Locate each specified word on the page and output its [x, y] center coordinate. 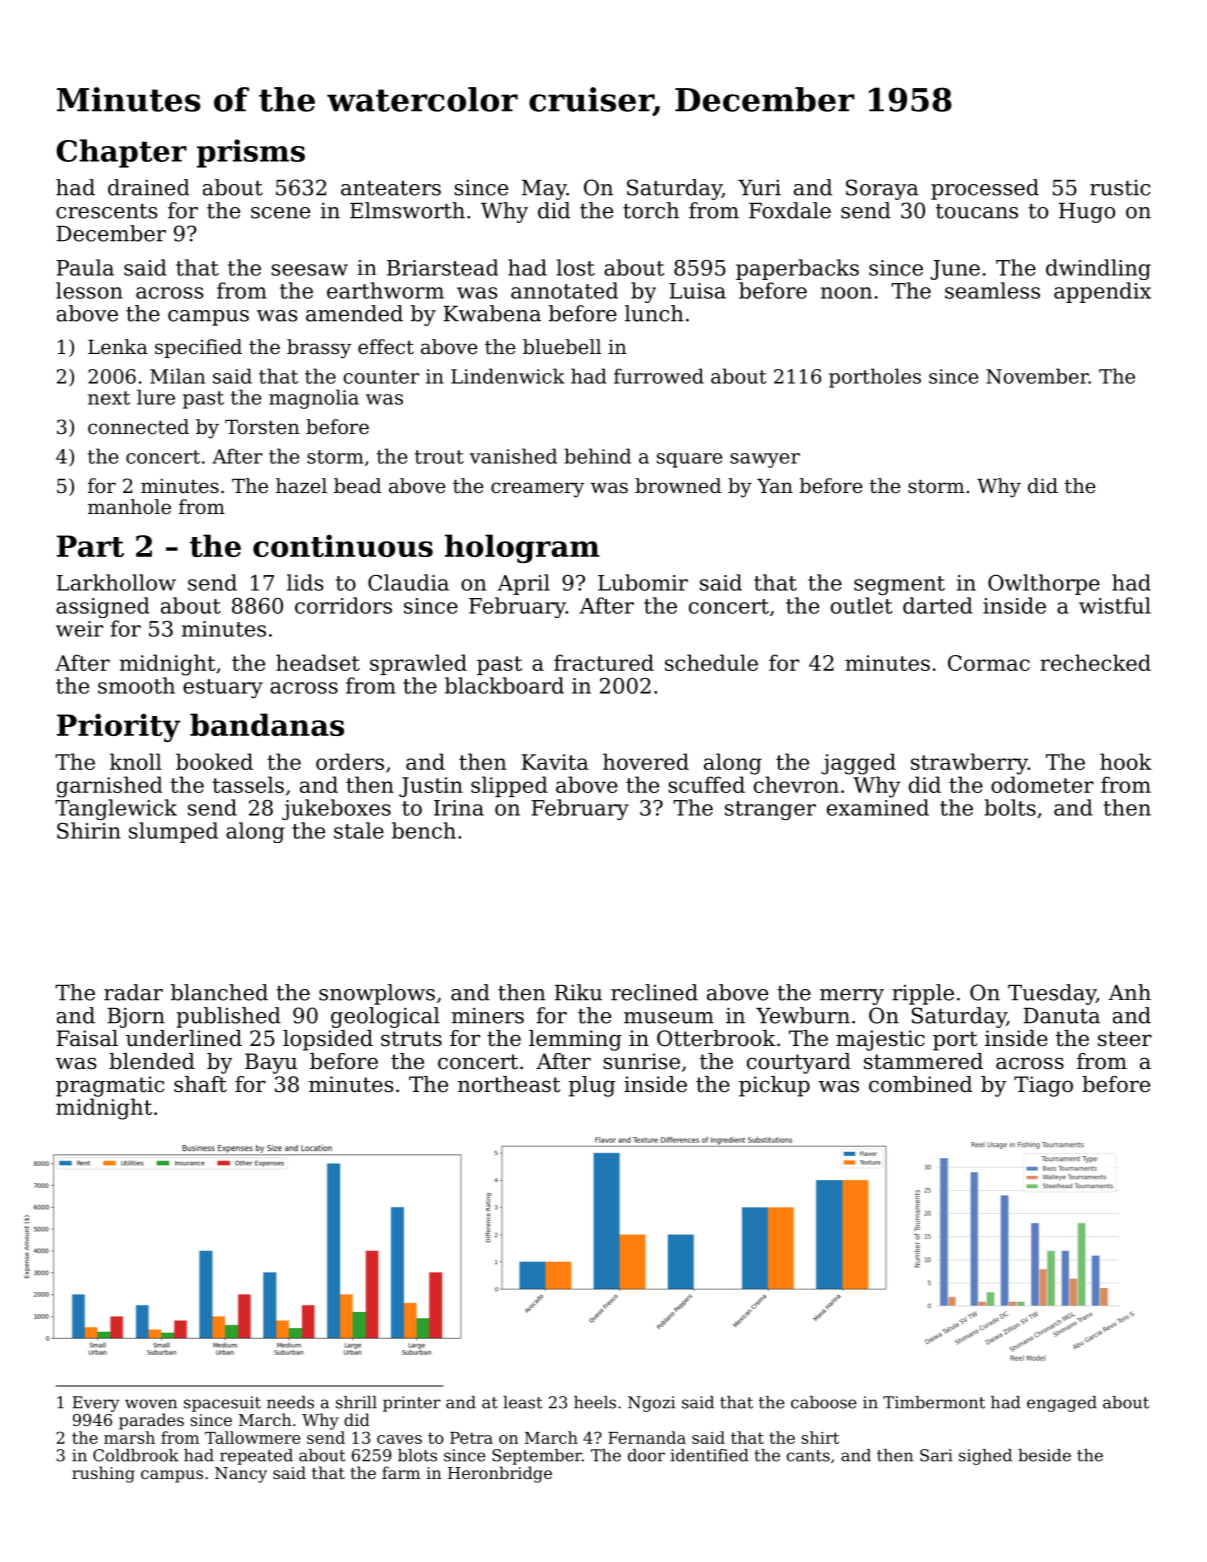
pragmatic [110, 1086]
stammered [923, 1061]
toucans [977, 211]
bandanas [267, 724]
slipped [509, 786]
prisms [251, 153]
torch [651, 210]
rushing [103, 1474]
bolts [1010, 807]
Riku [578, 992]
